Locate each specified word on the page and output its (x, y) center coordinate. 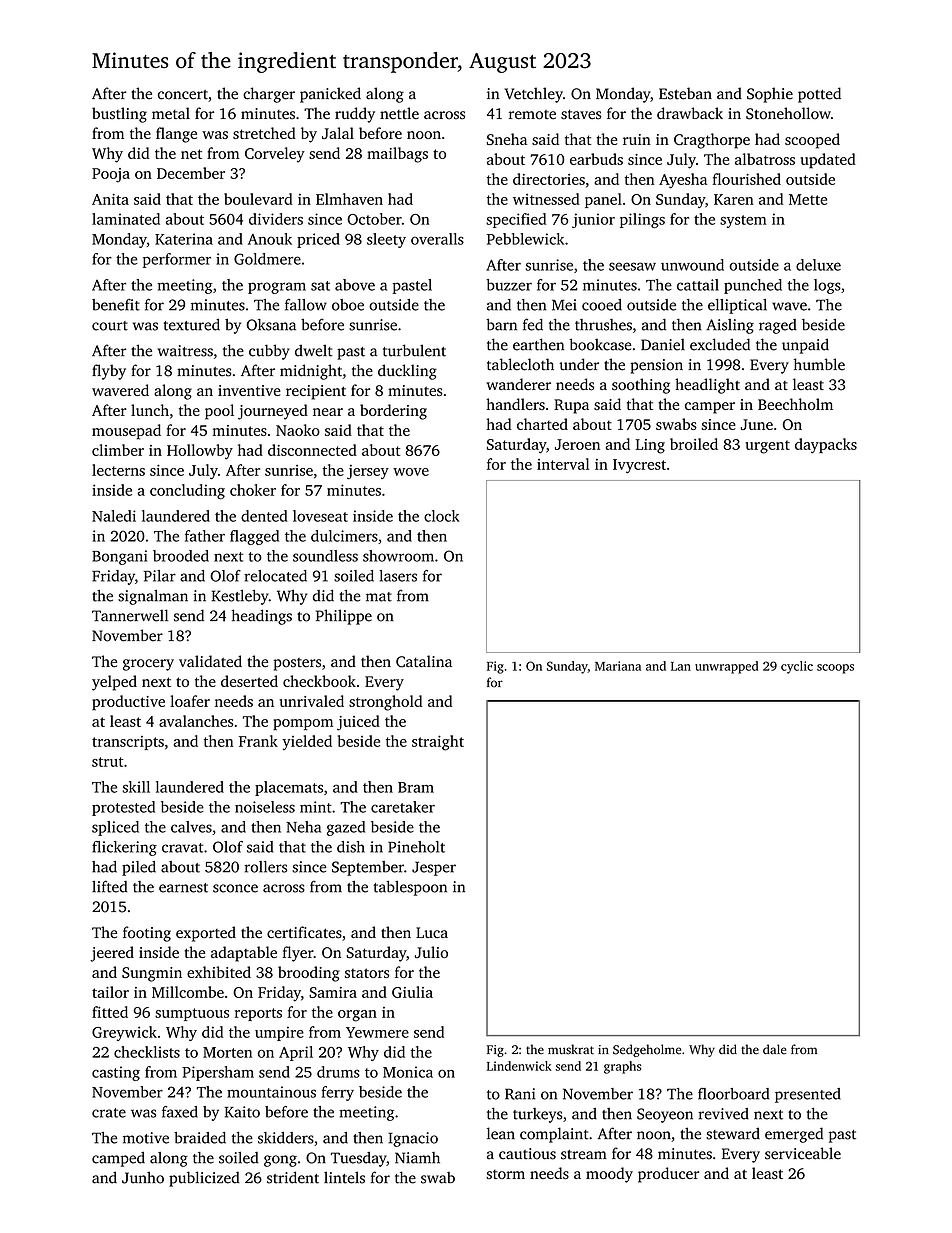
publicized (204, 1179)
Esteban (685, 93)
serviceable (803, 1153)
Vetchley (534, 95)
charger (269, 95)
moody (609, 1175)
